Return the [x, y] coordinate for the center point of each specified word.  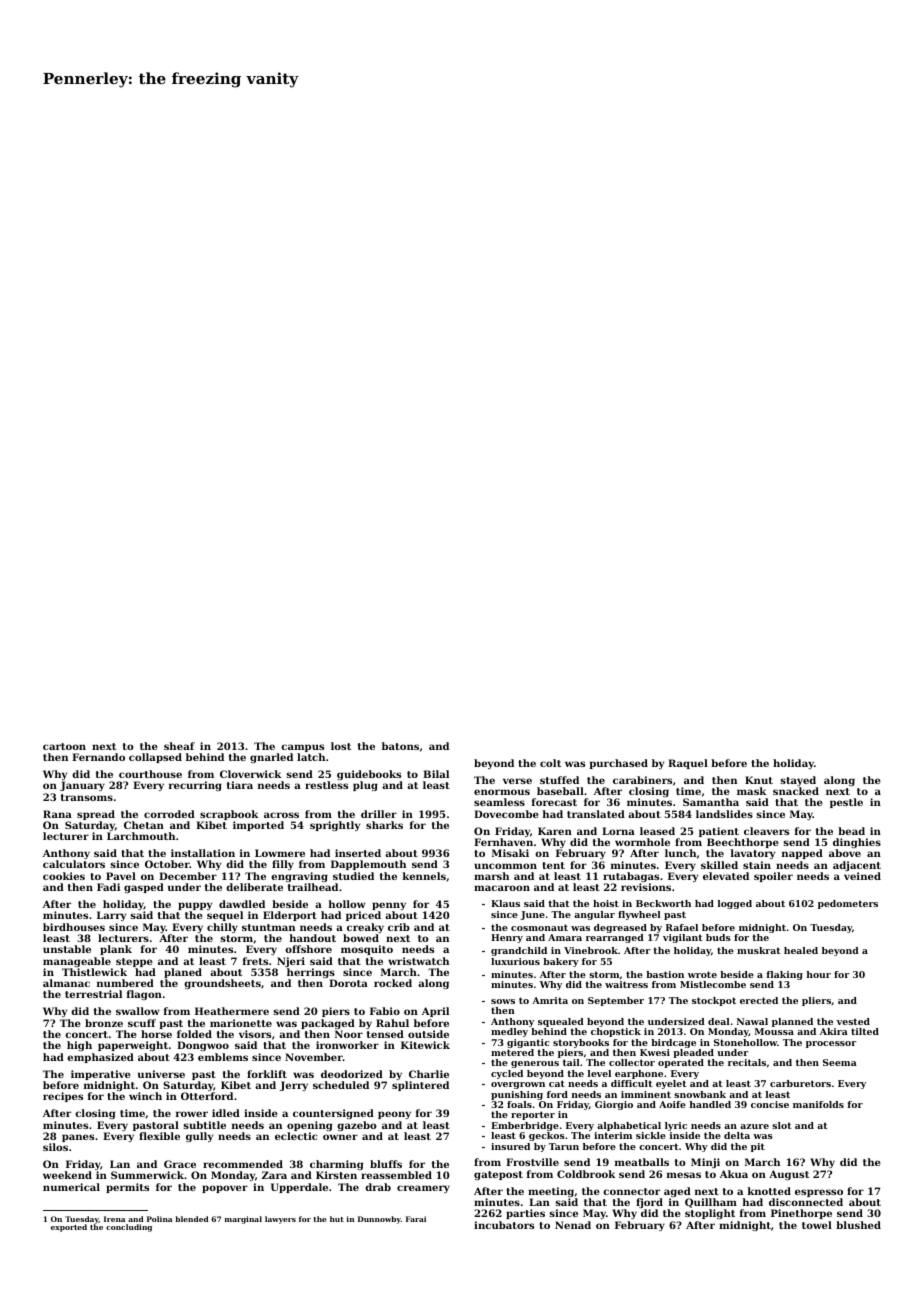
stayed [798, 781]
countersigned [333, 1114]
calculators [74, 864]
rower [192, 1114]
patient [719, 832]
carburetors [800, 1083]
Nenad [573, 1225]
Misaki [510, 853]
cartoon [64, 746]
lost [341, 746]
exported [69, 1228]
